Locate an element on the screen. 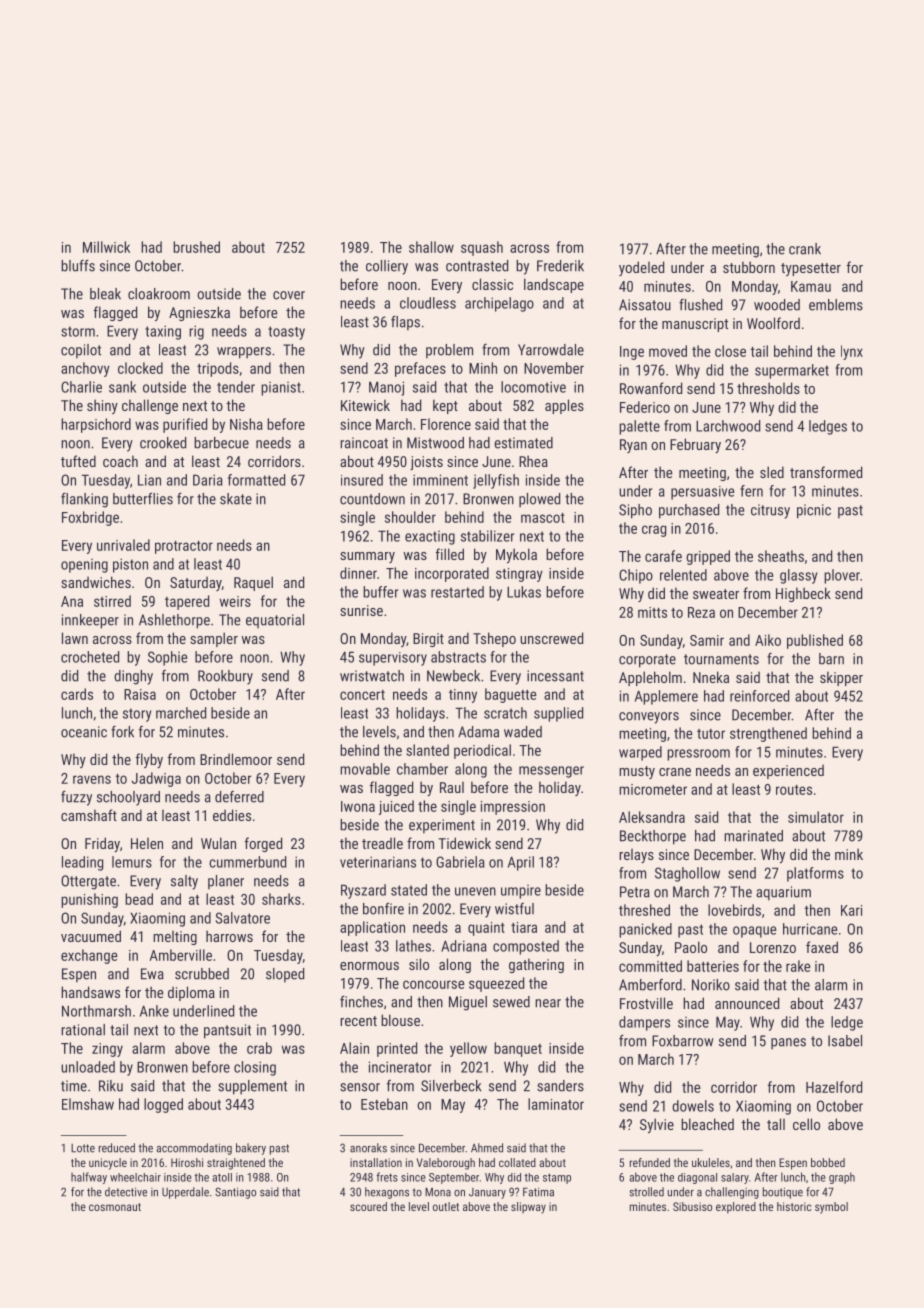  Birgit is located at coordinates (428, 640).
